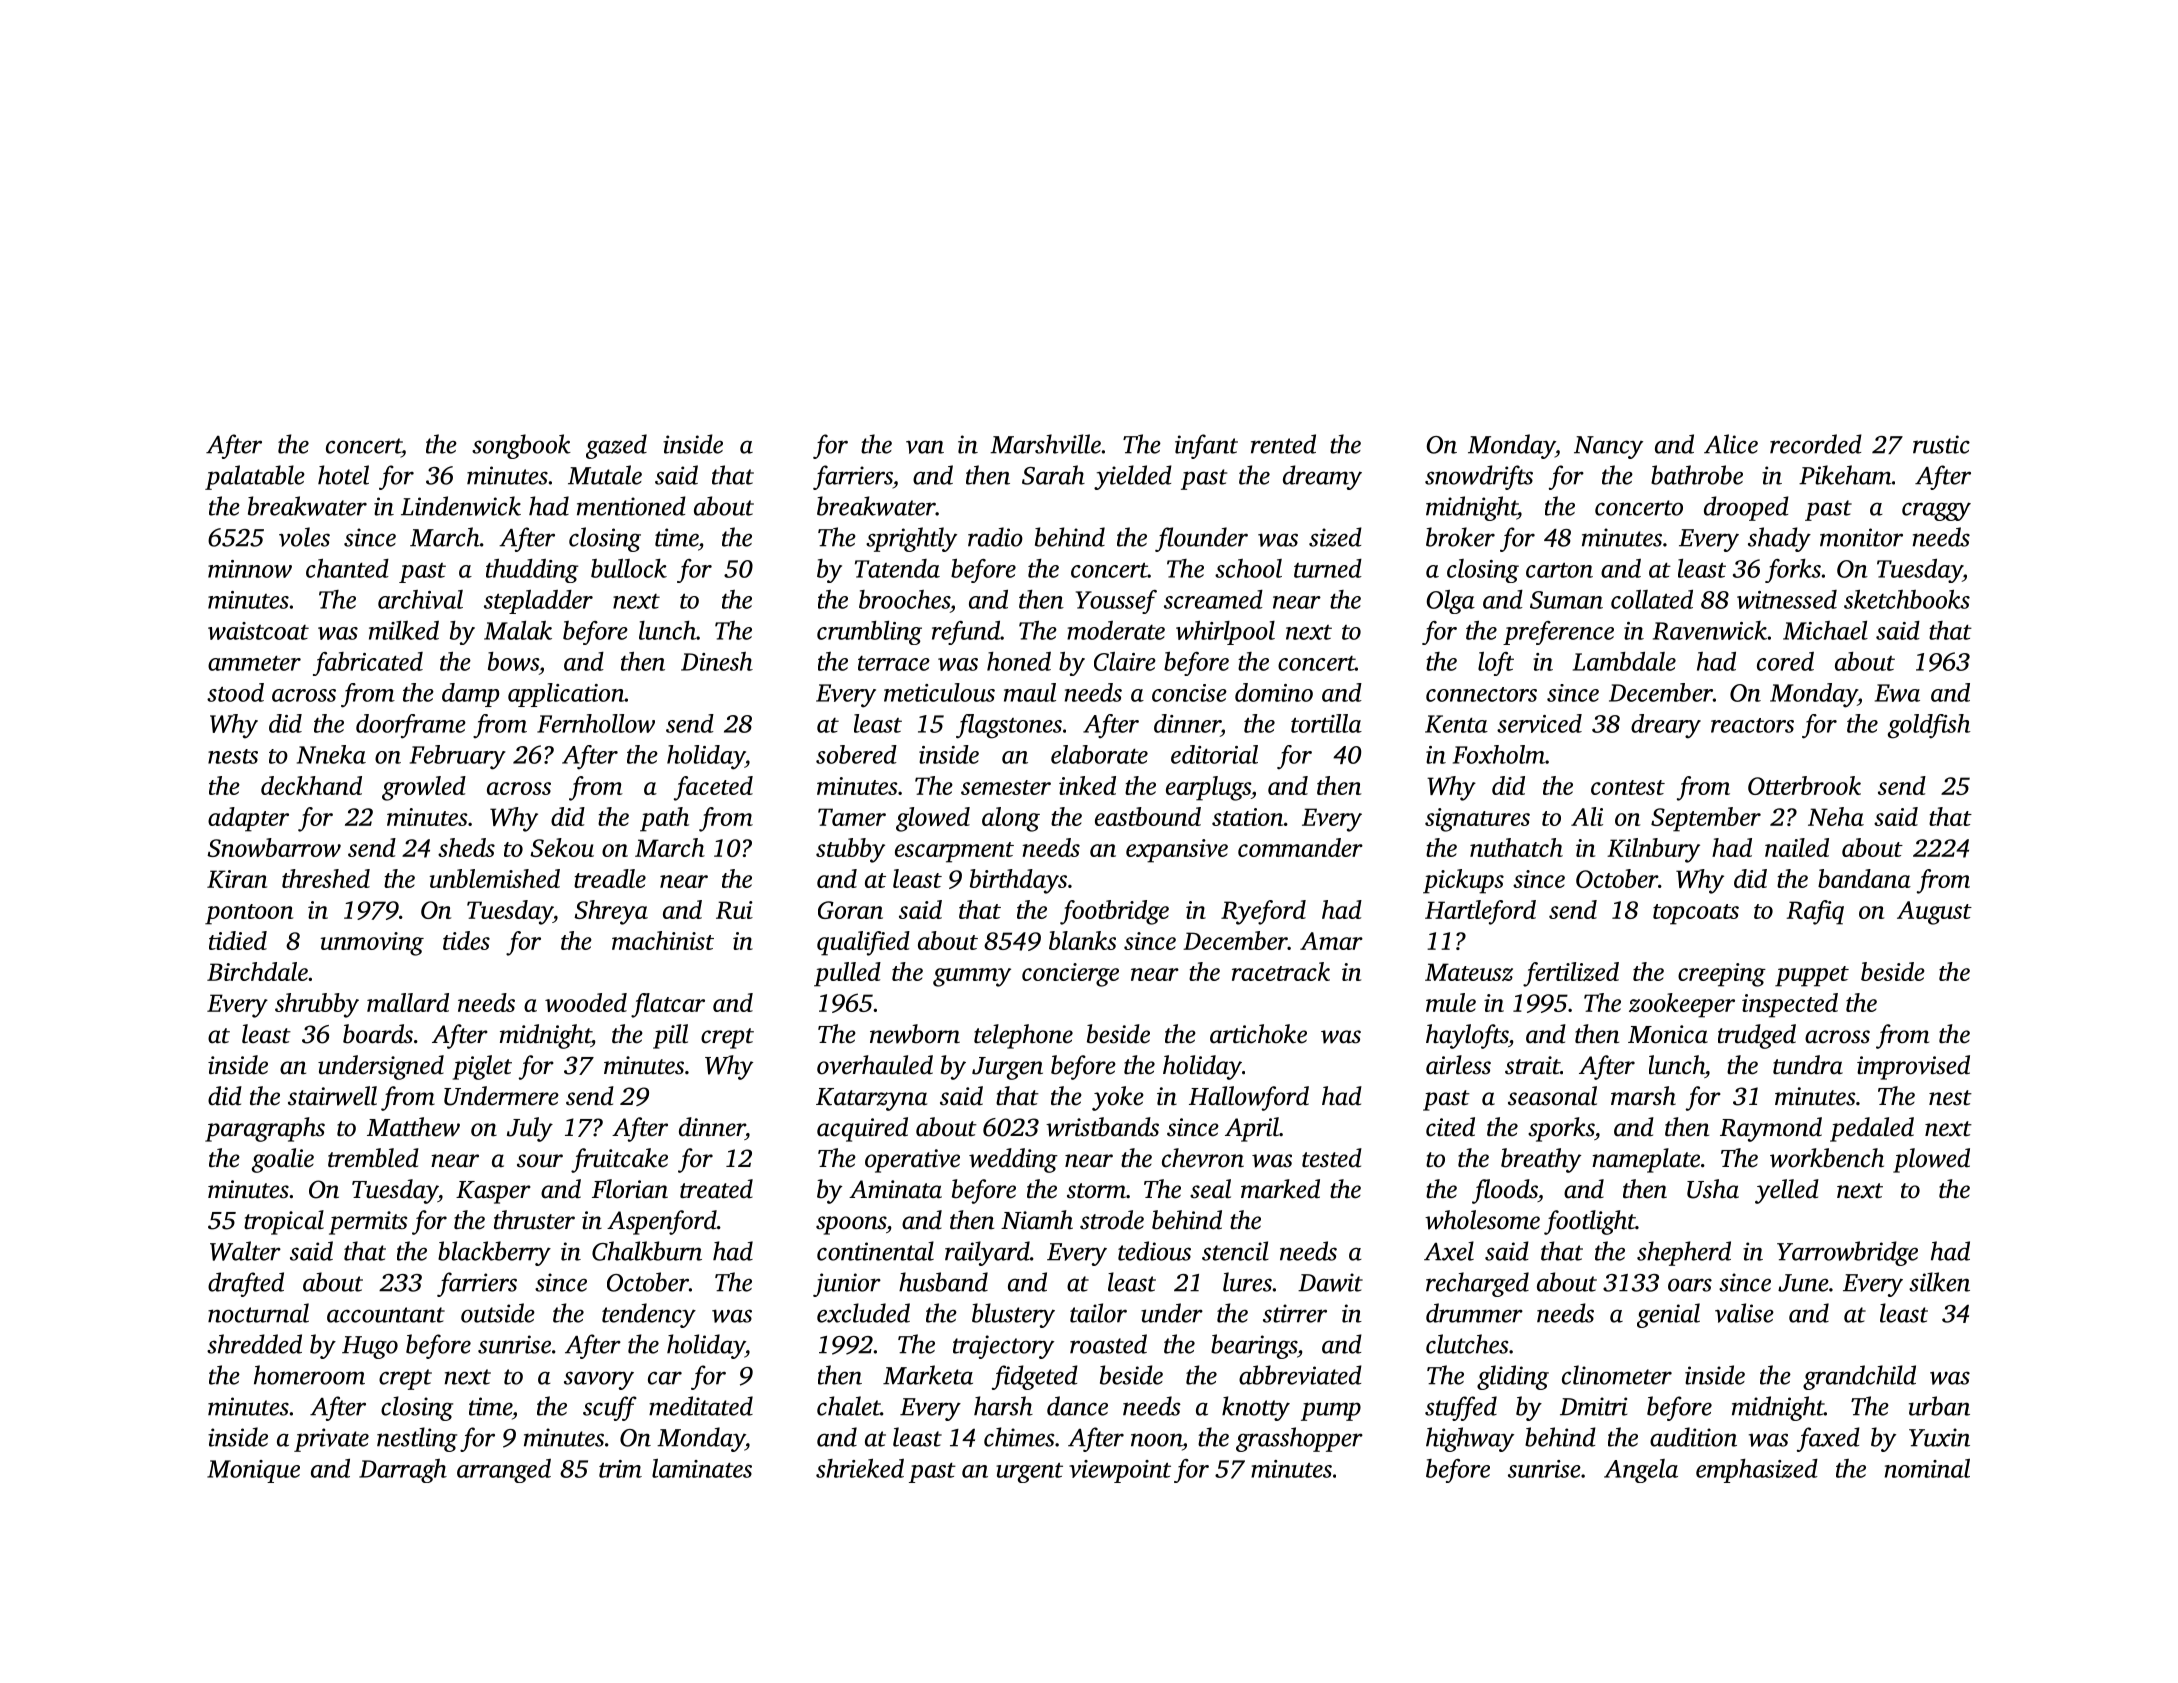 The image size is (2178, 1683). I want to click on reactors, so click(1752, 725).
